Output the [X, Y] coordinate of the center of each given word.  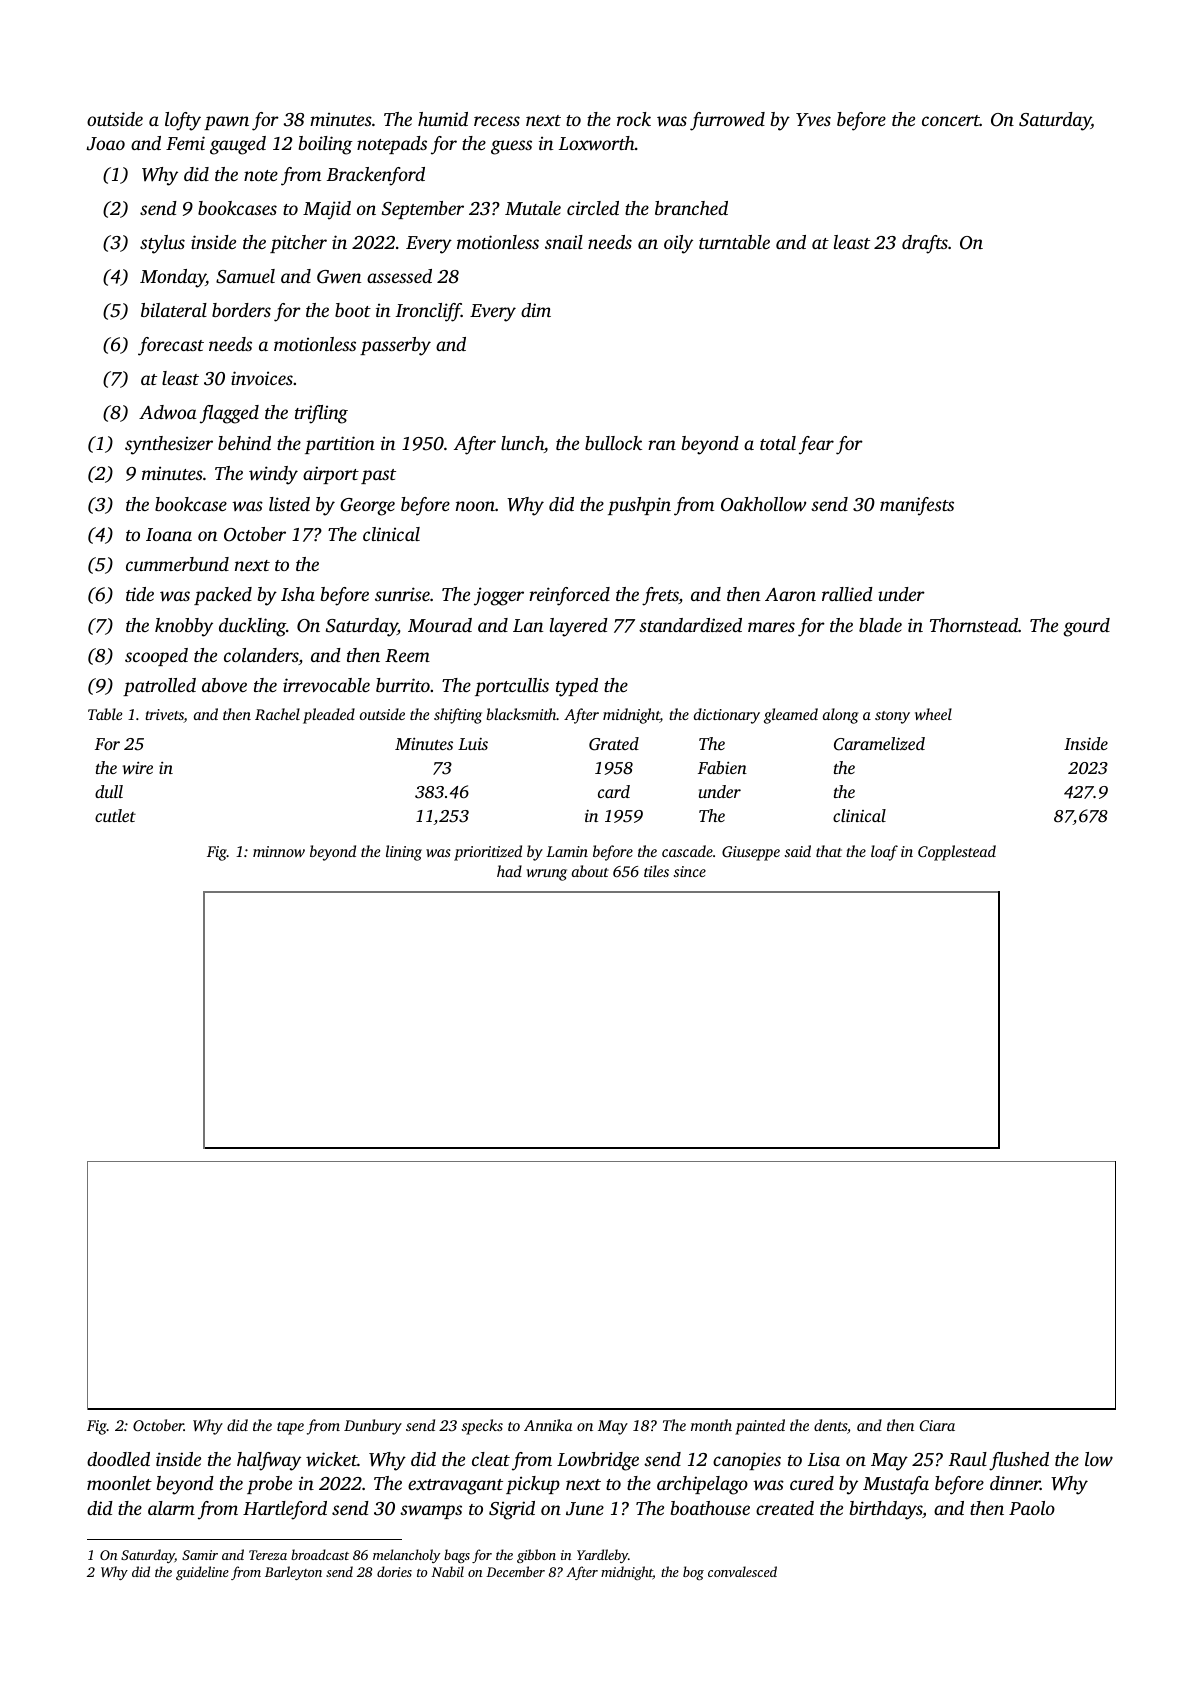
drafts [925, 244]
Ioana [169, 534]
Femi [185, 143]
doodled [118, 1459]
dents [830, 1425]
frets [660, 596]
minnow [279, 851]
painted [760, 1427]
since [689, 871]
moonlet [119, 1483]
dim [536, 310]
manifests [917, 506]
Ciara [937, 1425]
